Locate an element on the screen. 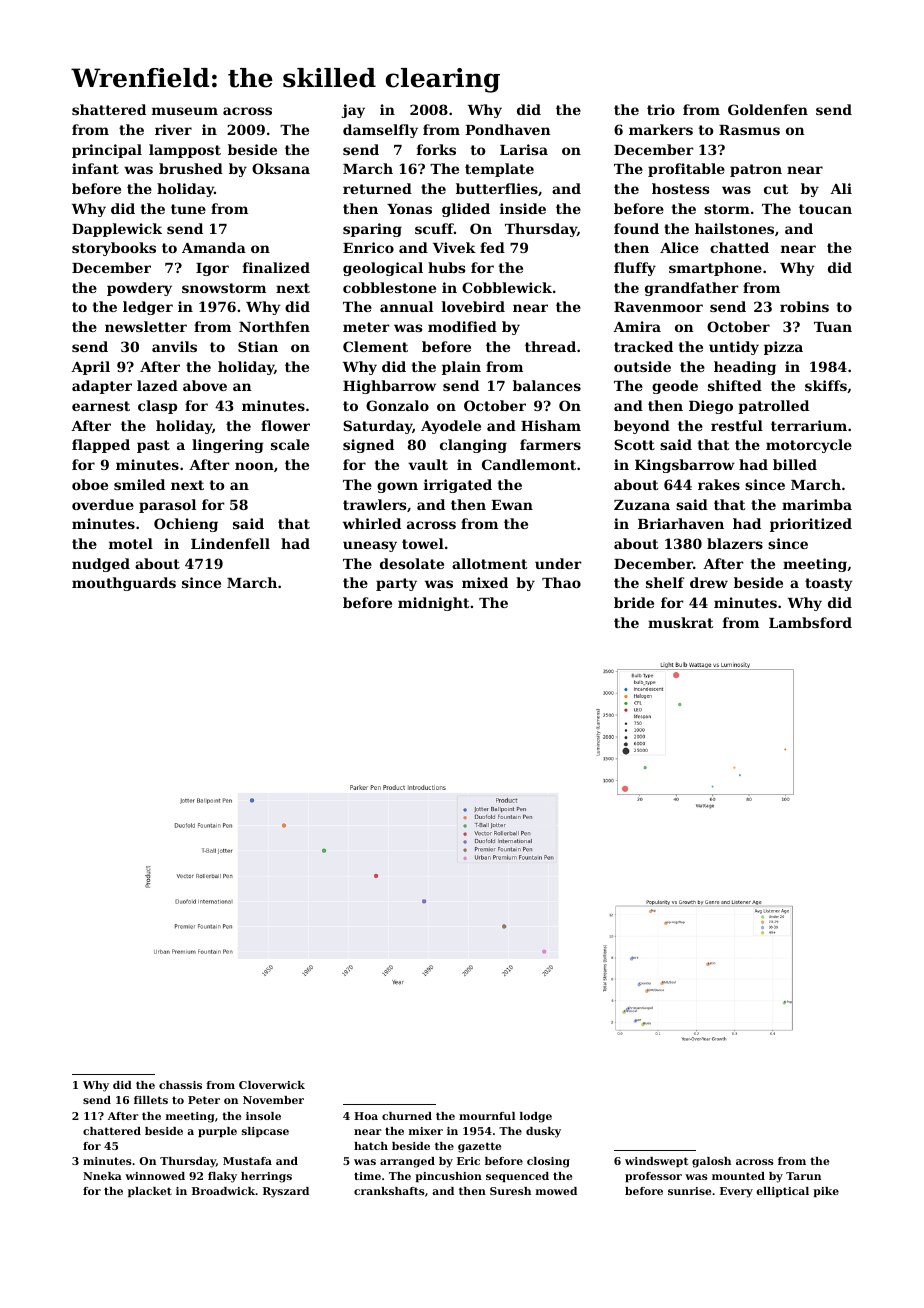  toucan is located at coordinates (825, 209).
